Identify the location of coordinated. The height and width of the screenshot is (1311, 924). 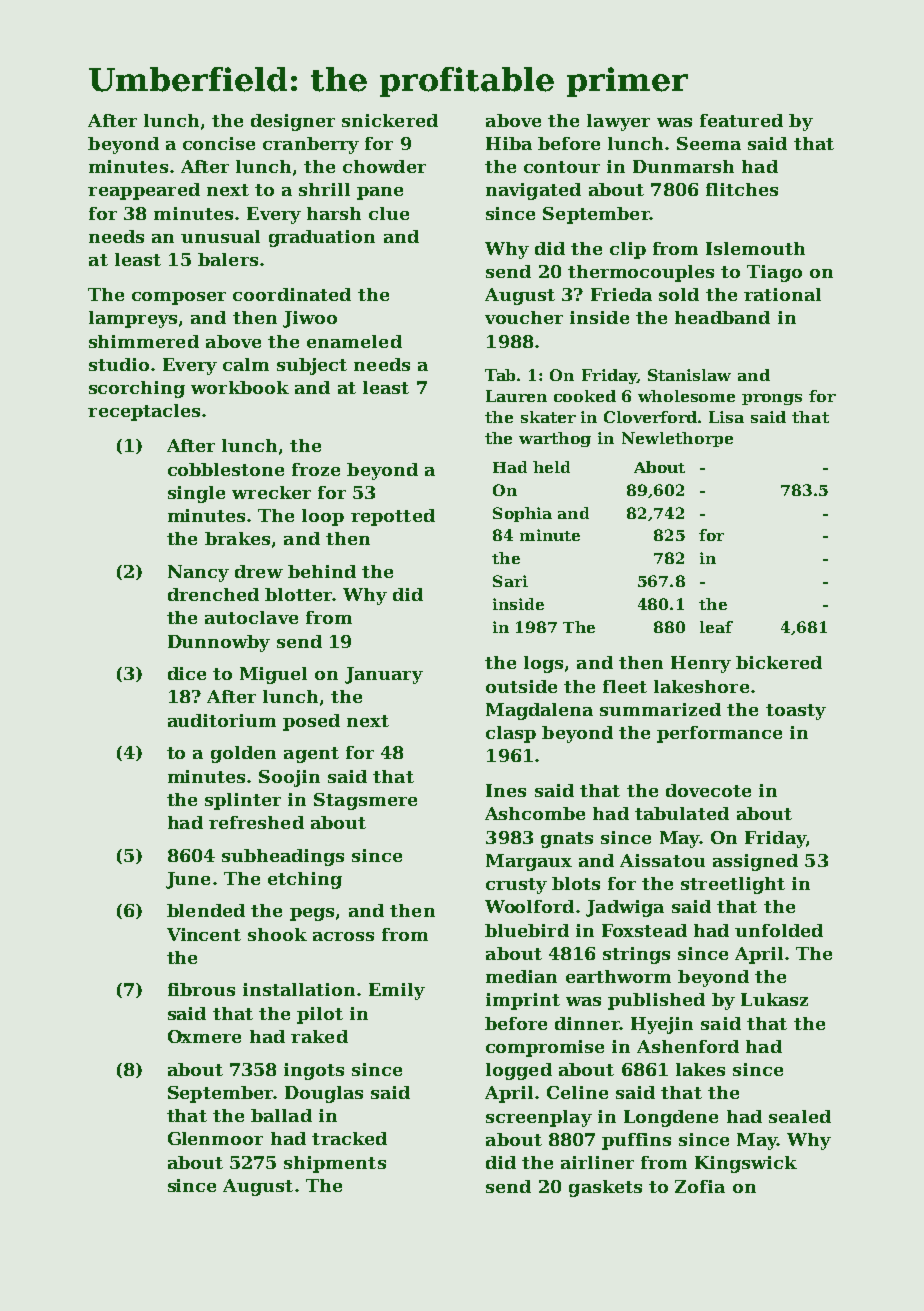
(292, 294).
